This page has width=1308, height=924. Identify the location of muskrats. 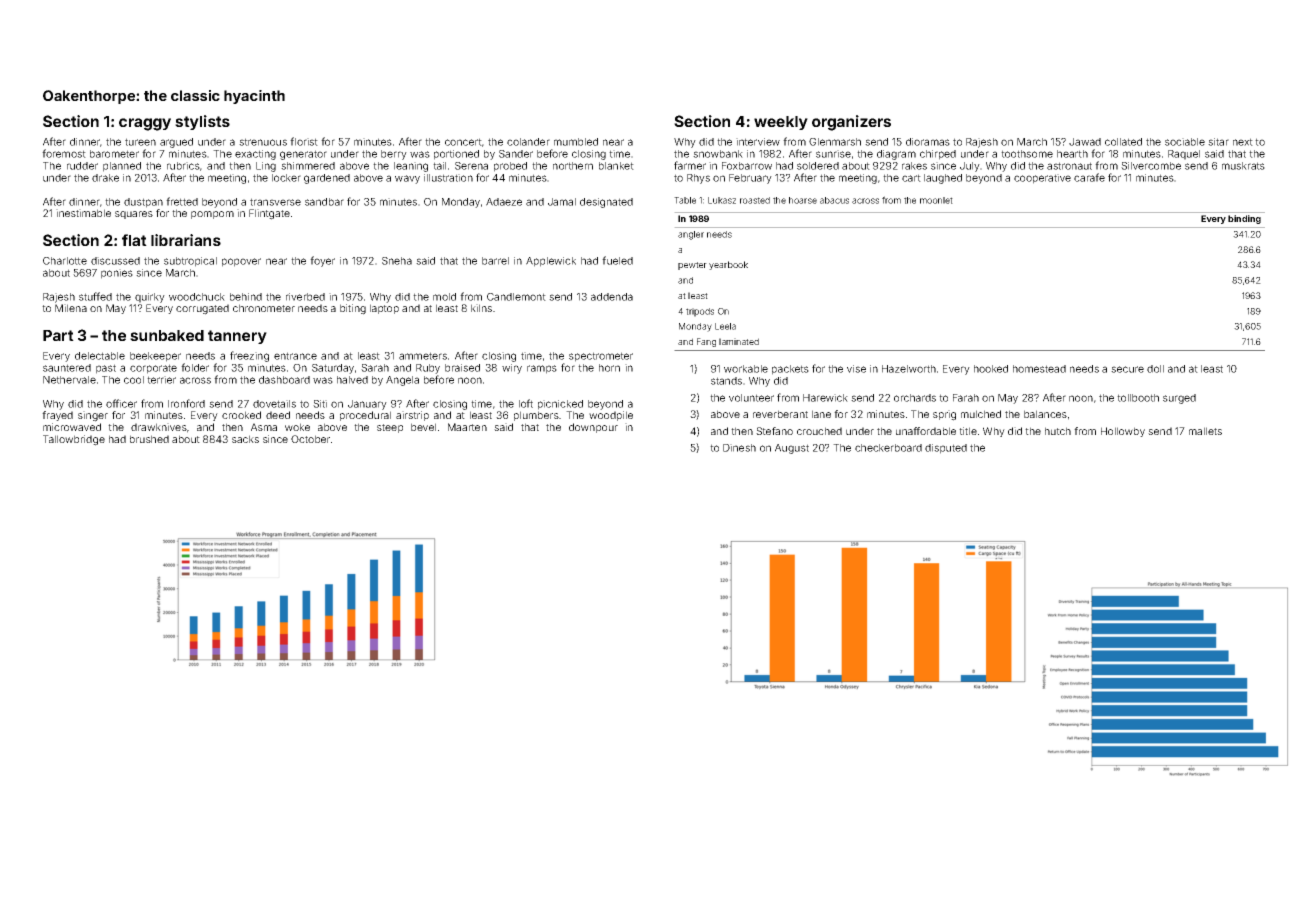
(1243, 166).
